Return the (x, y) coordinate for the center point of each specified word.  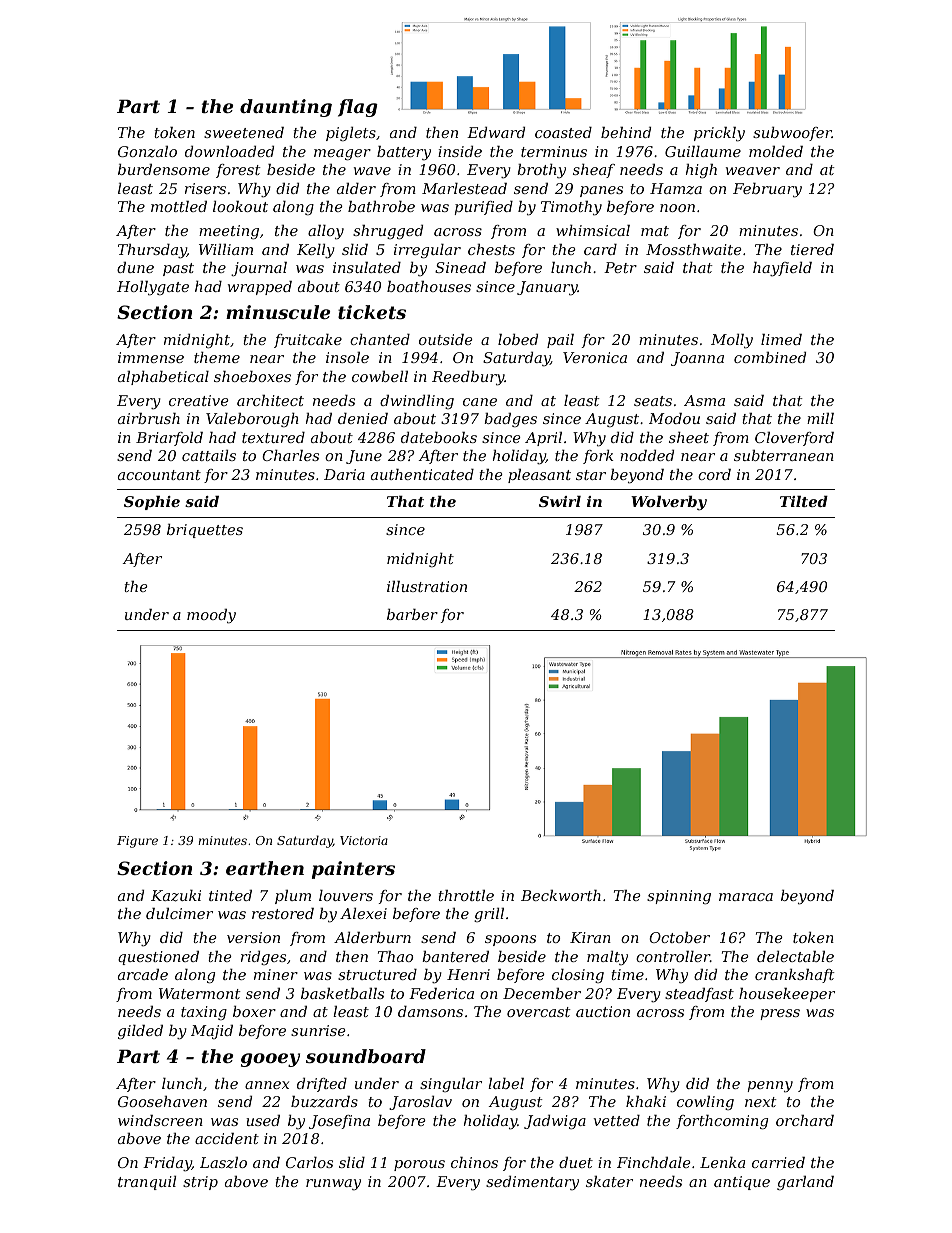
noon (677, 208)
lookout (240, 206)
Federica (441, 993)
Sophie (152, 503)
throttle (466, 895)
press (780, 1014)
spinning (679, 897)
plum (293, 897)
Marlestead (464, 188)
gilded (140, 1032)
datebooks (439, 437)
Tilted (804, 501)
